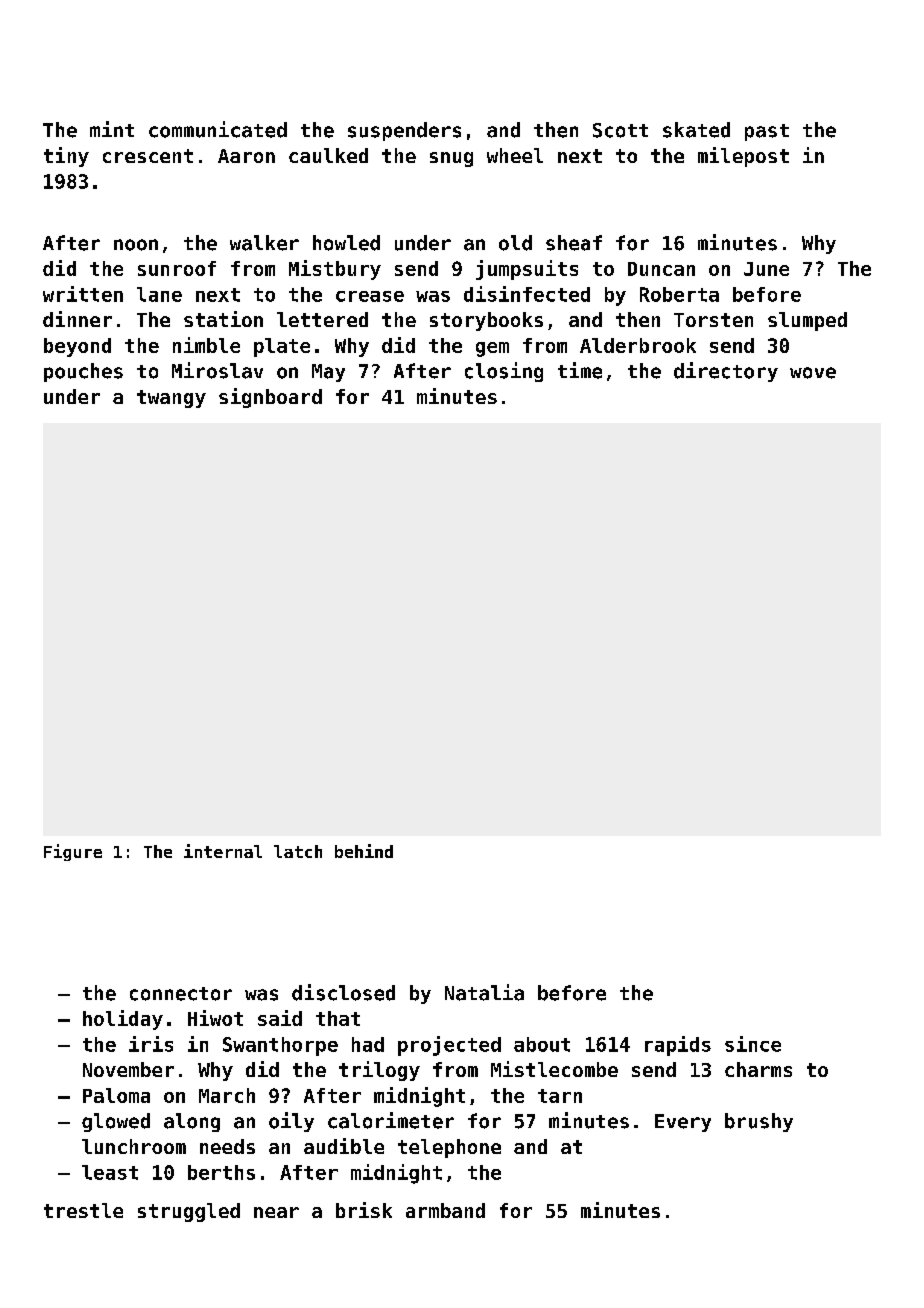  I want to click on wove, so click(813, 373).
